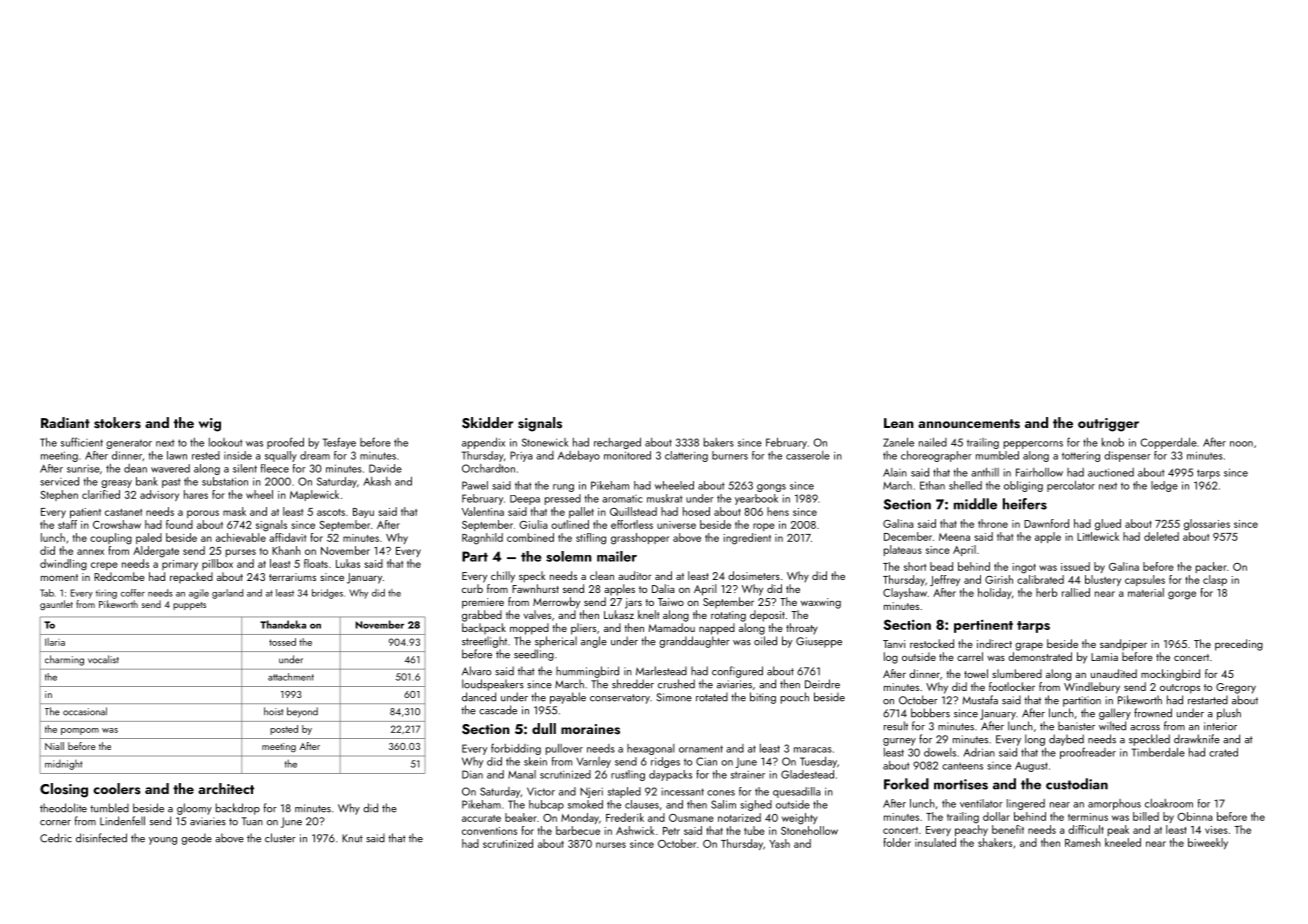  What do you see at coordinates (67, 524) in the screenshot?
I see `staff` at bounding box center [67, 524].
